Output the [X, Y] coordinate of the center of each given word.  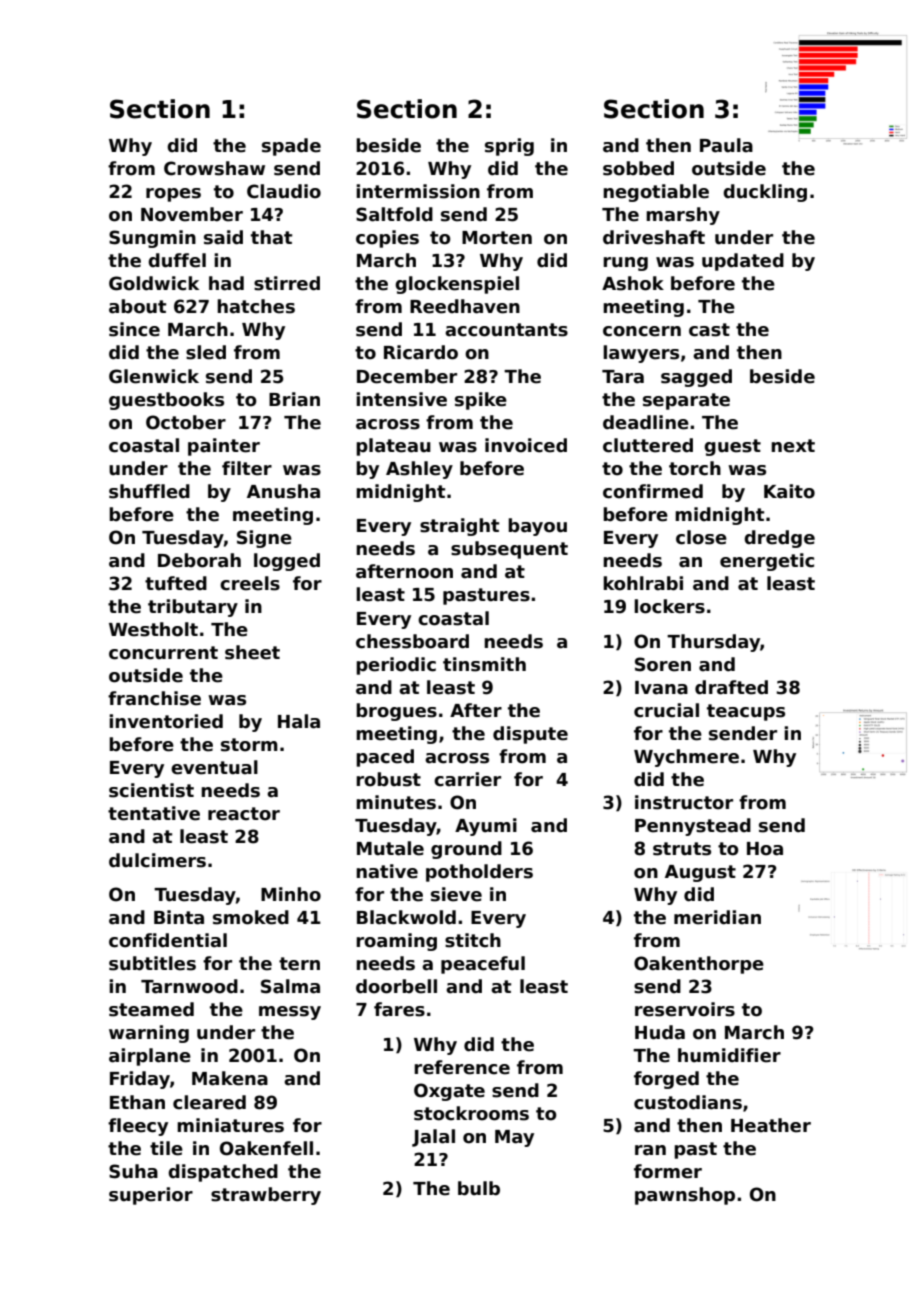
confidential [168, 940]
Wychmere [686, 758]
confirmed [653, 491]
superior [151, 1196]
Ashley [419, 470]
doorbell [396, 986]
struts [682, 849]
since [134, 329]
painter [224, 447]
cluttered [648, 445]
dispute [530, 735]
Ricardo [421, 352]
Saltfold [394, 214]
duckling [765, 193]
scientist [151, 790]
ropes [173, 195]
